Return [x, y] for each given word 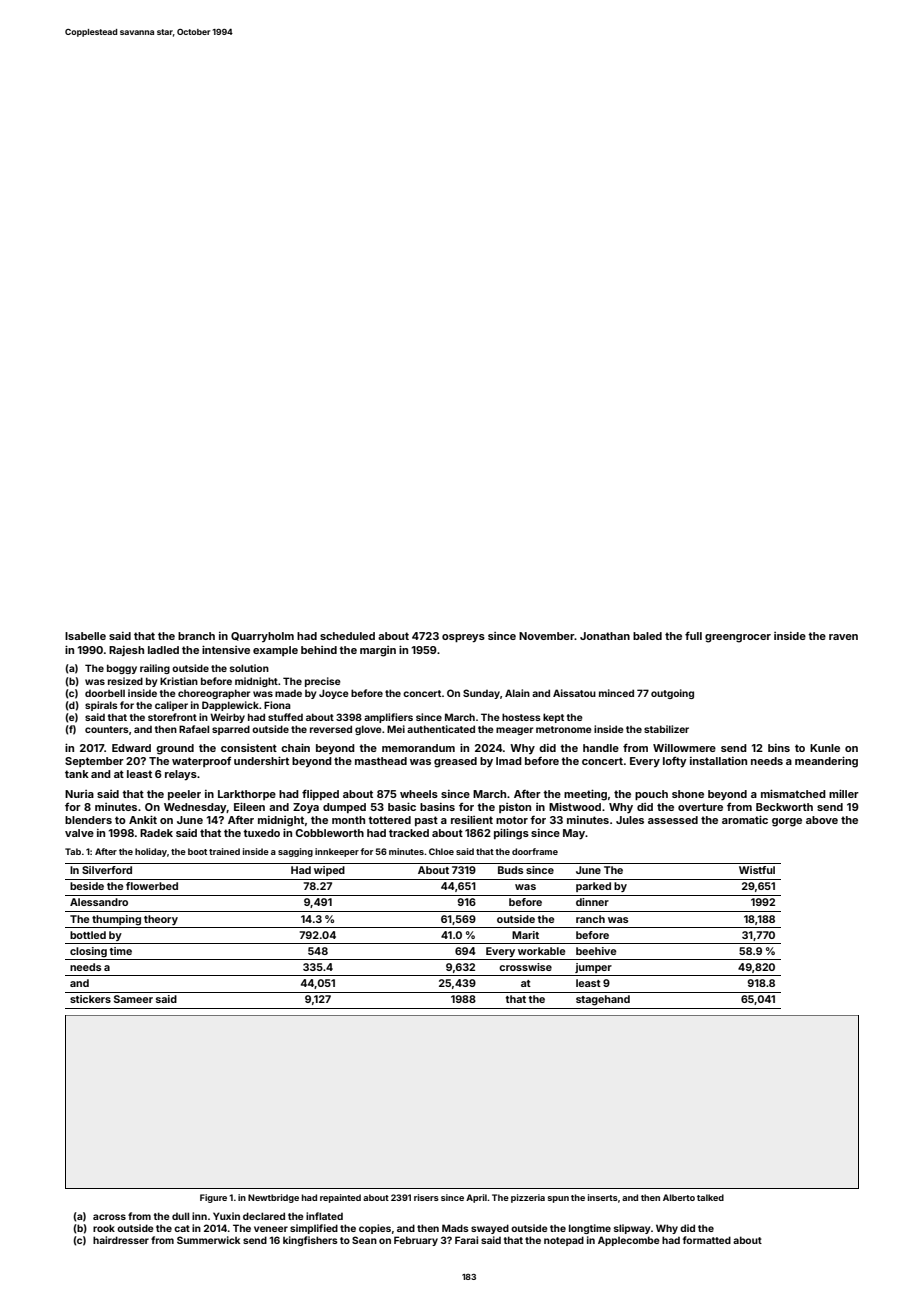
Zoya [306, 808]
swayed [490, 1229]
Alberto [679, 1197]
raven [843, 637]
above [822, 820]
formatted [707, 1240]
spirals [101, 706]
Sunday [481, 694]
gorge [787, 822]
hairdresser [121, 1240]
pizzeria [528, 1198]
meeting [585, 795]
